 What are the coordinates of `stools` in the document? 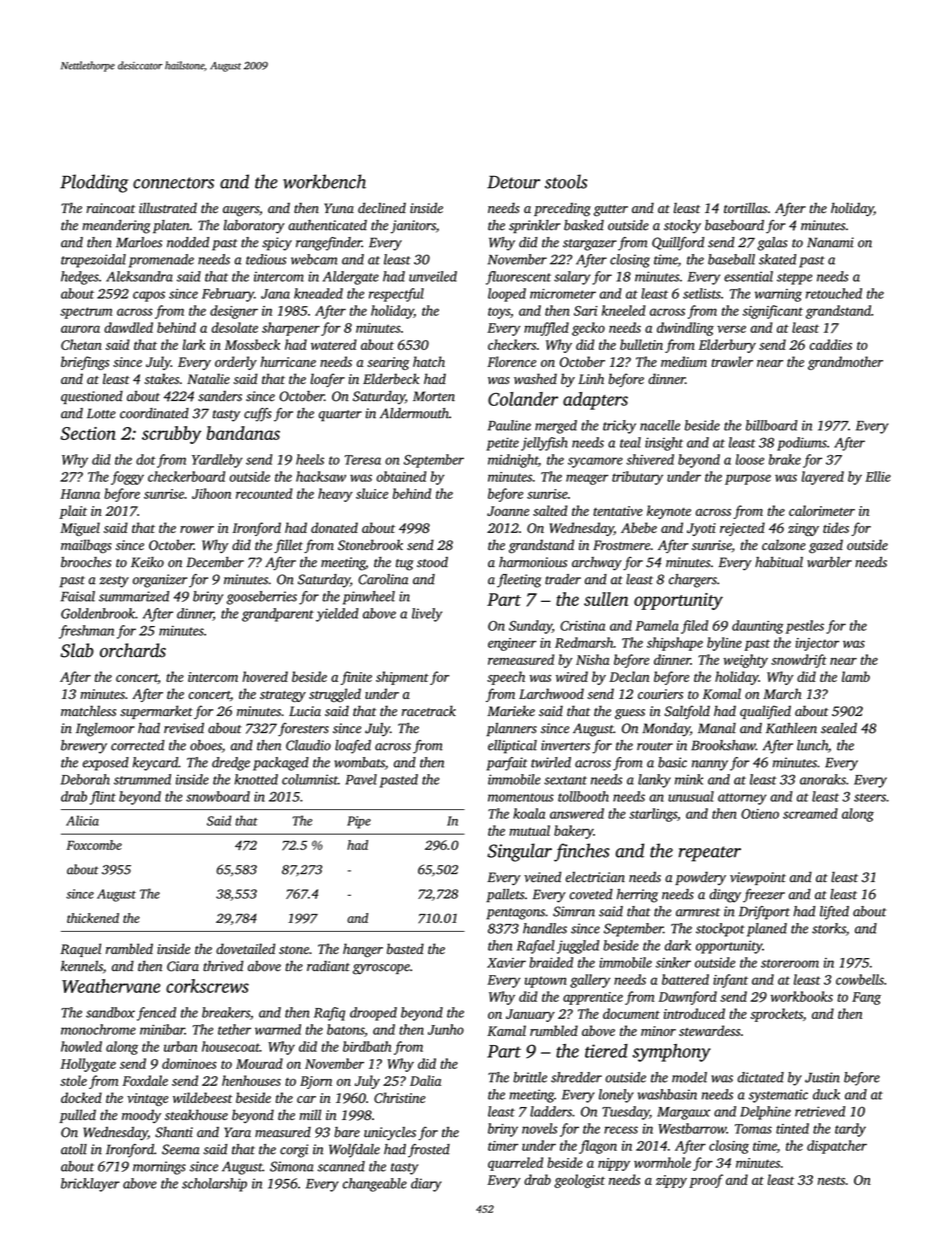 It's located at (566, 181).
